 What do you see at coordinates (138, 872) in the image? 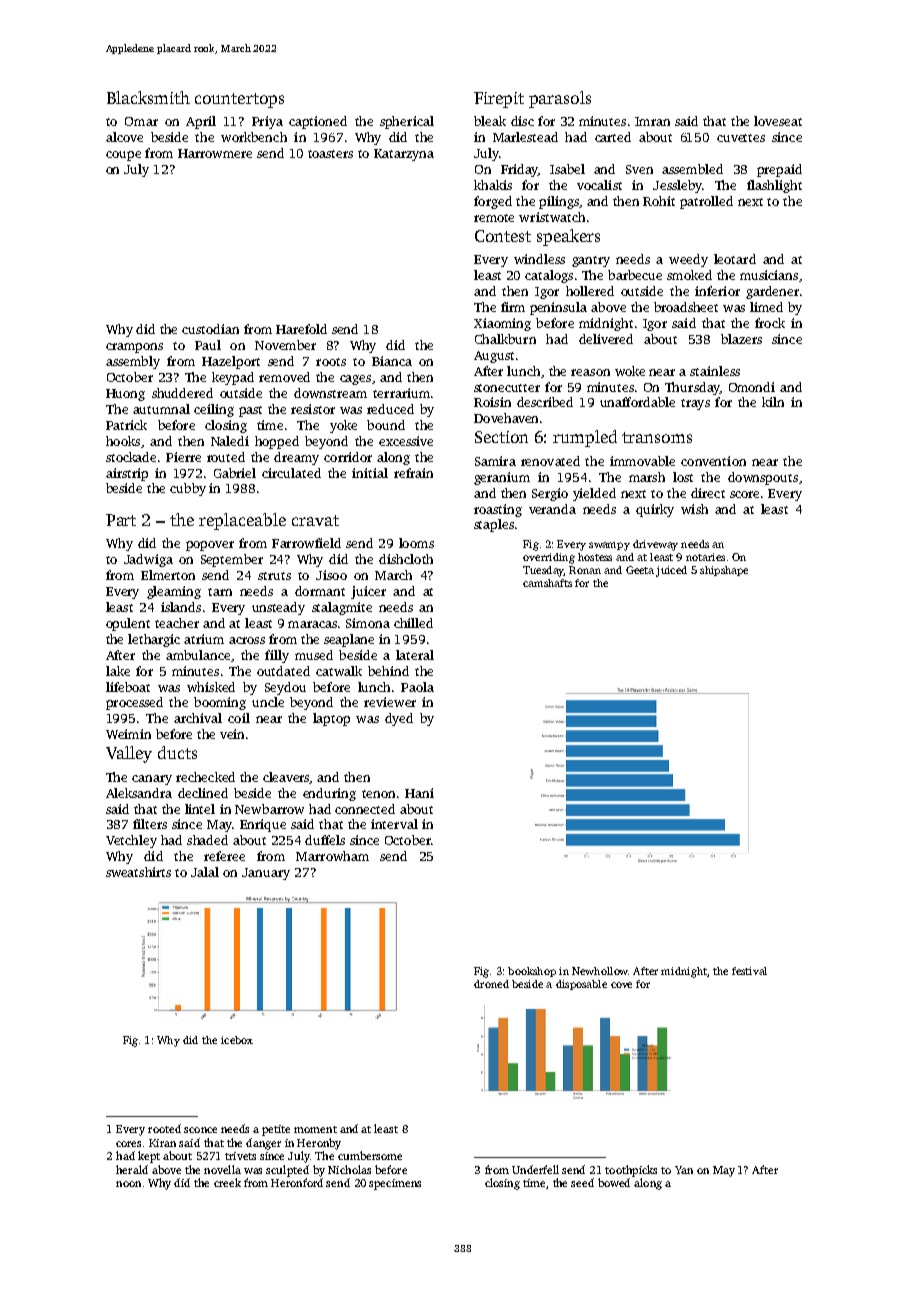
I see `sweatshirts` at bounding box center [138, 872].
